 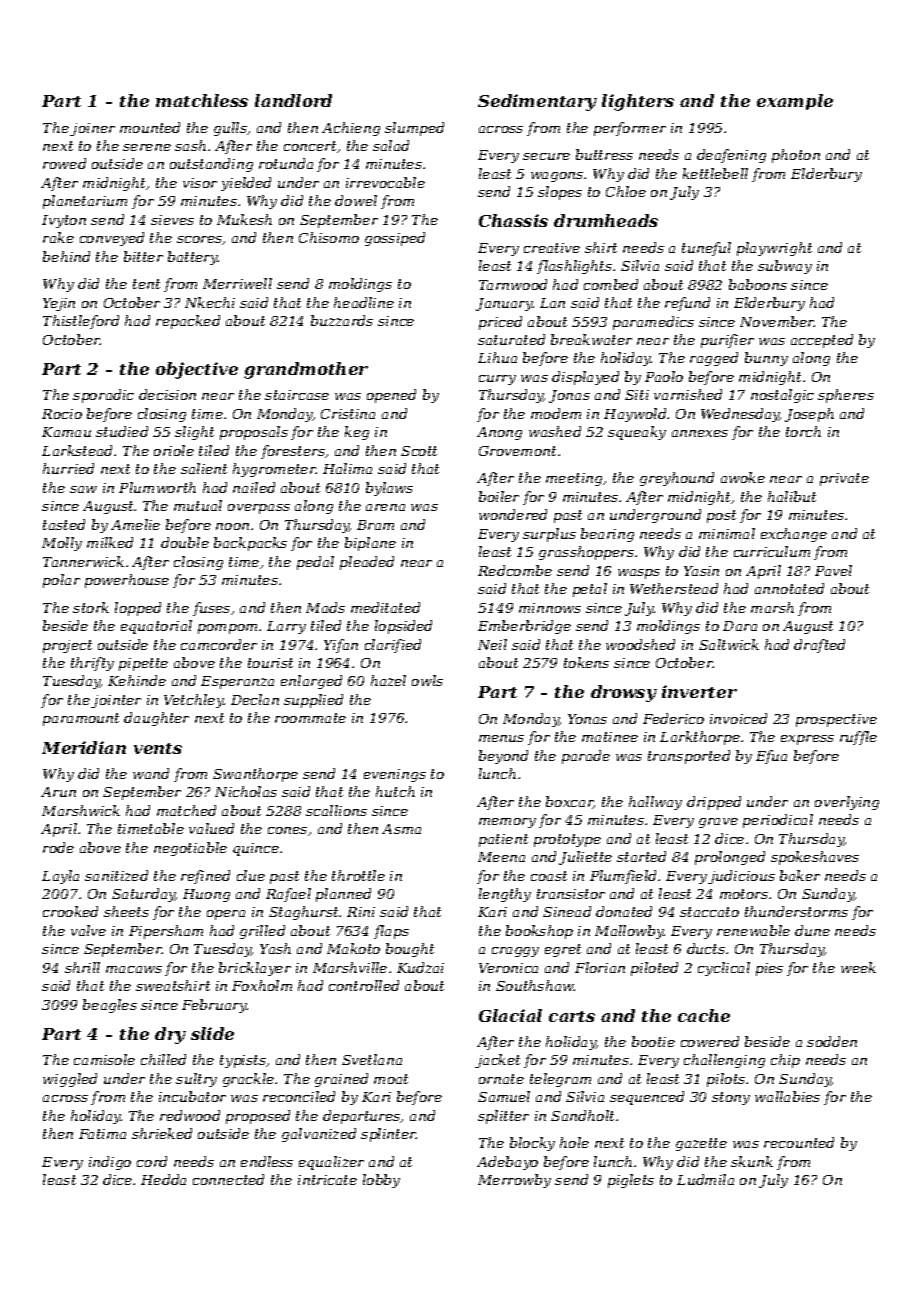 I want to click on Tarnwood, so click(x=513, y=284).
